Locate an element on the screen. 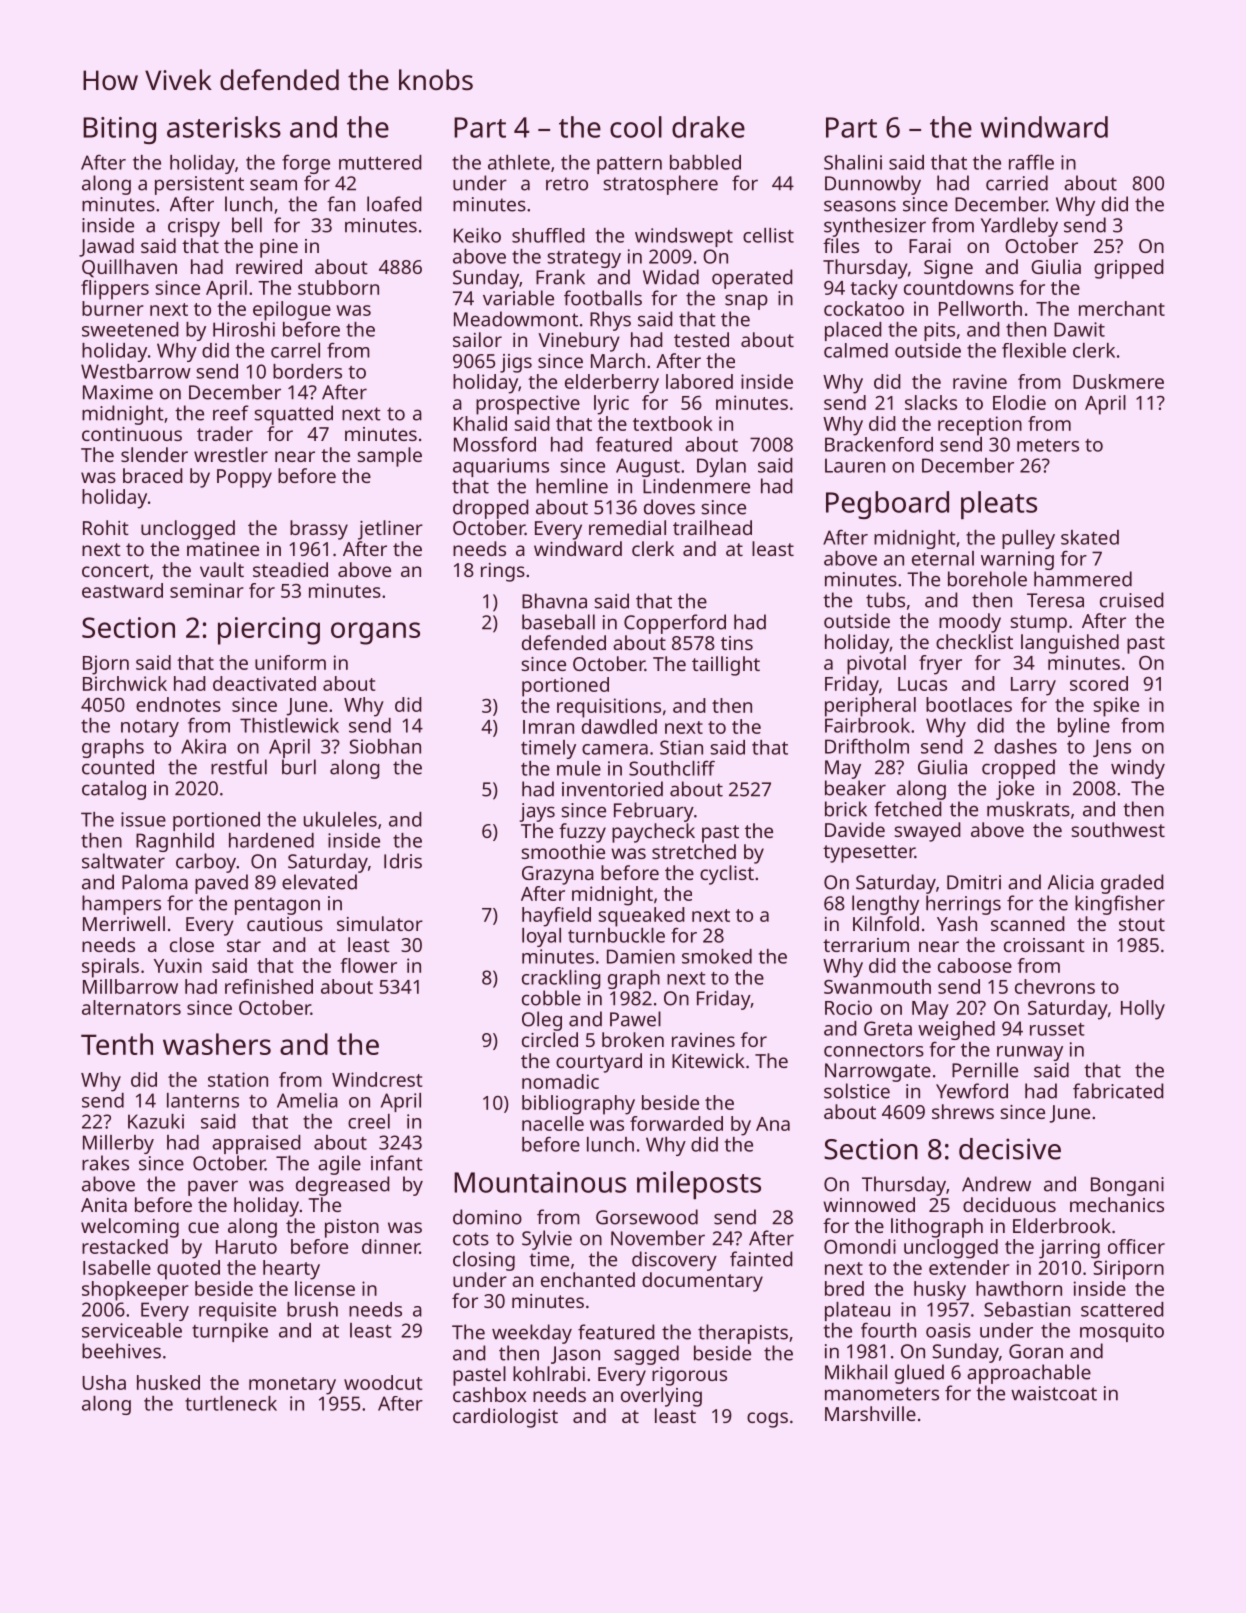 The image size is (1246, 1613). raffle is located at coordinates (1031, 162).
